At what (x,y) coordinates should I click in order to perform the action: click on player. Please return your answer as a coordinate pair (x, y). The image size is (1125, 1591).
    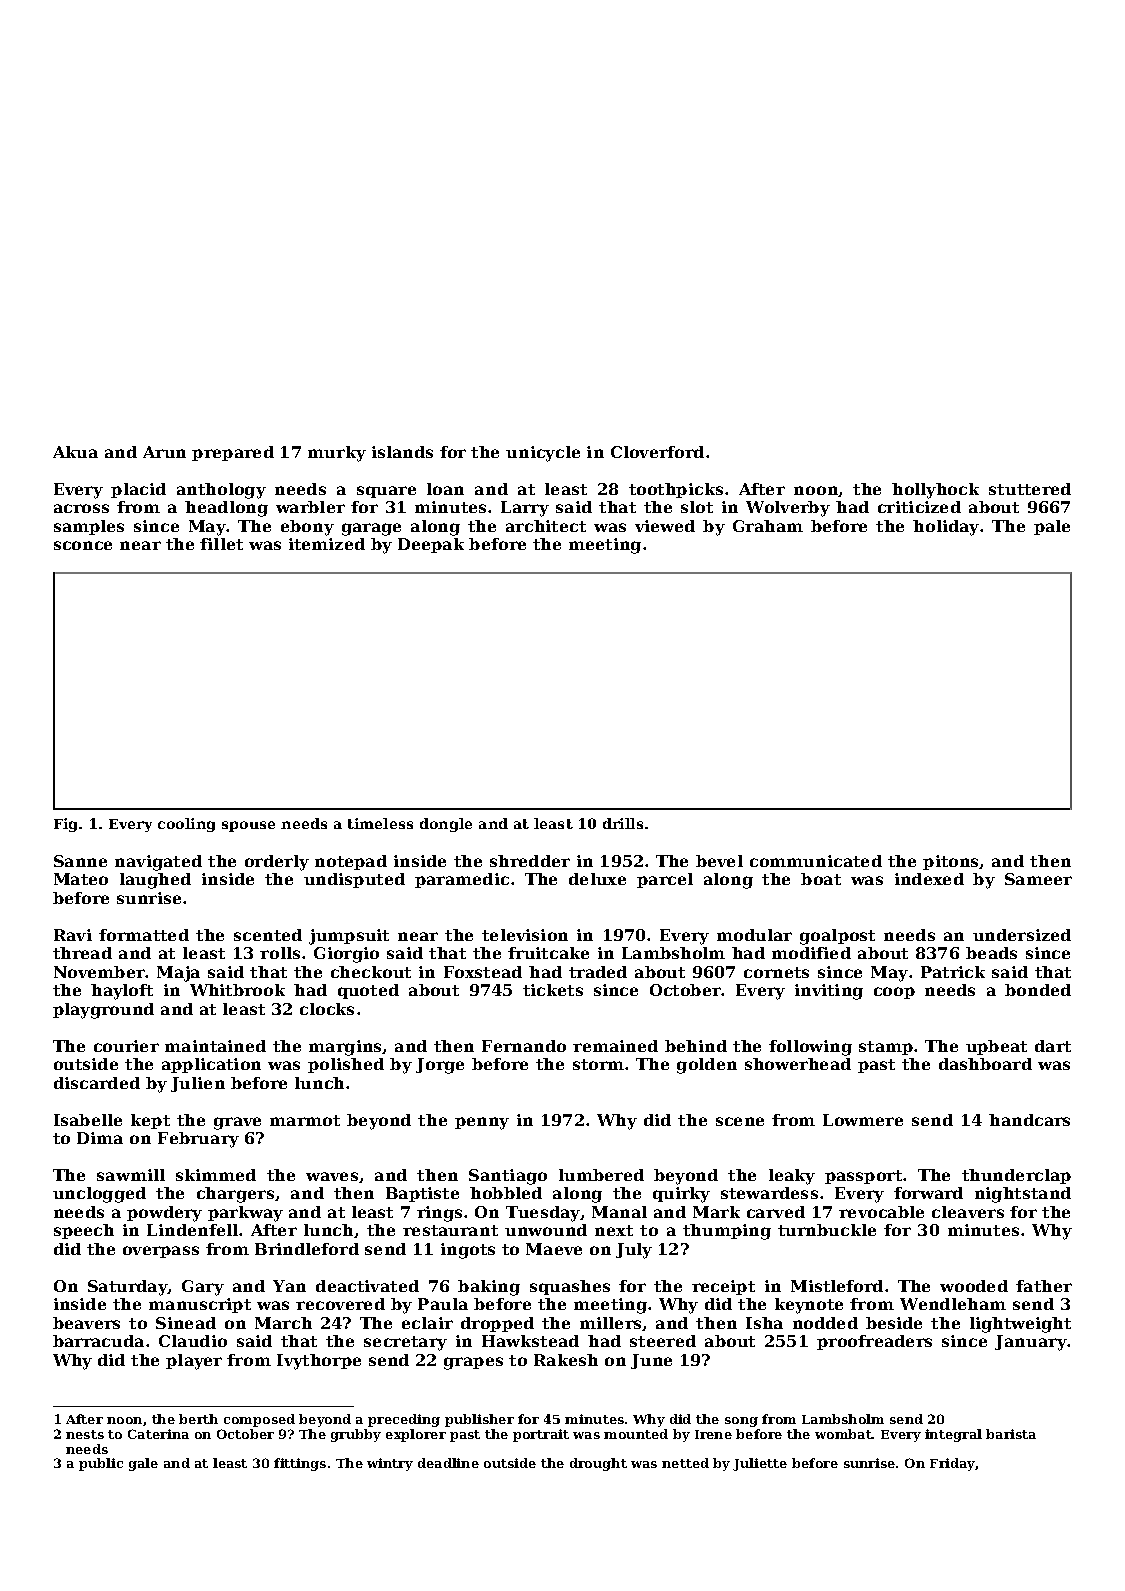
    Looking at the image, I should click on (194, 1362).
